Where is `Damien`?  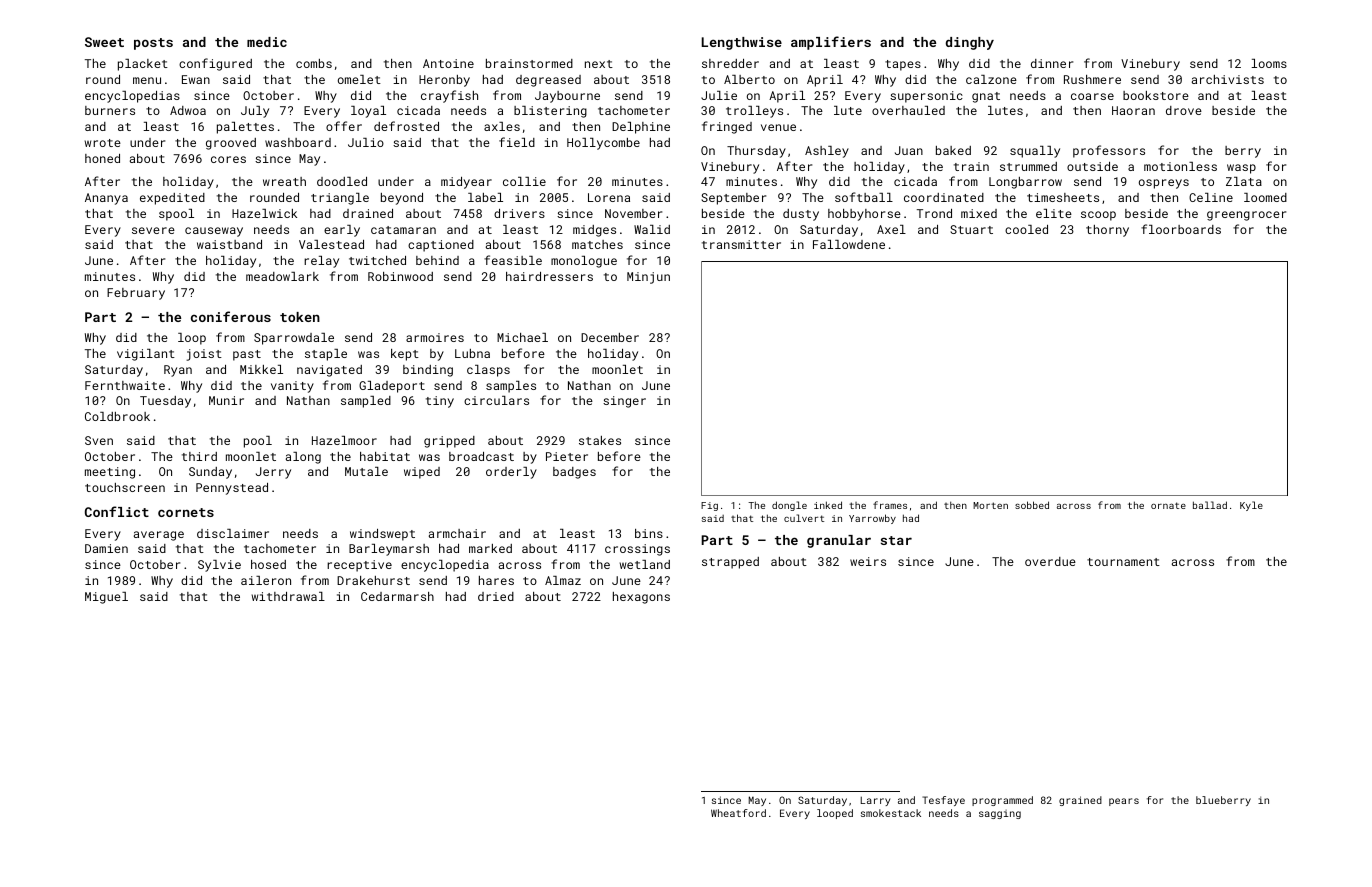
Damien is located at coordinates (106, 548).
